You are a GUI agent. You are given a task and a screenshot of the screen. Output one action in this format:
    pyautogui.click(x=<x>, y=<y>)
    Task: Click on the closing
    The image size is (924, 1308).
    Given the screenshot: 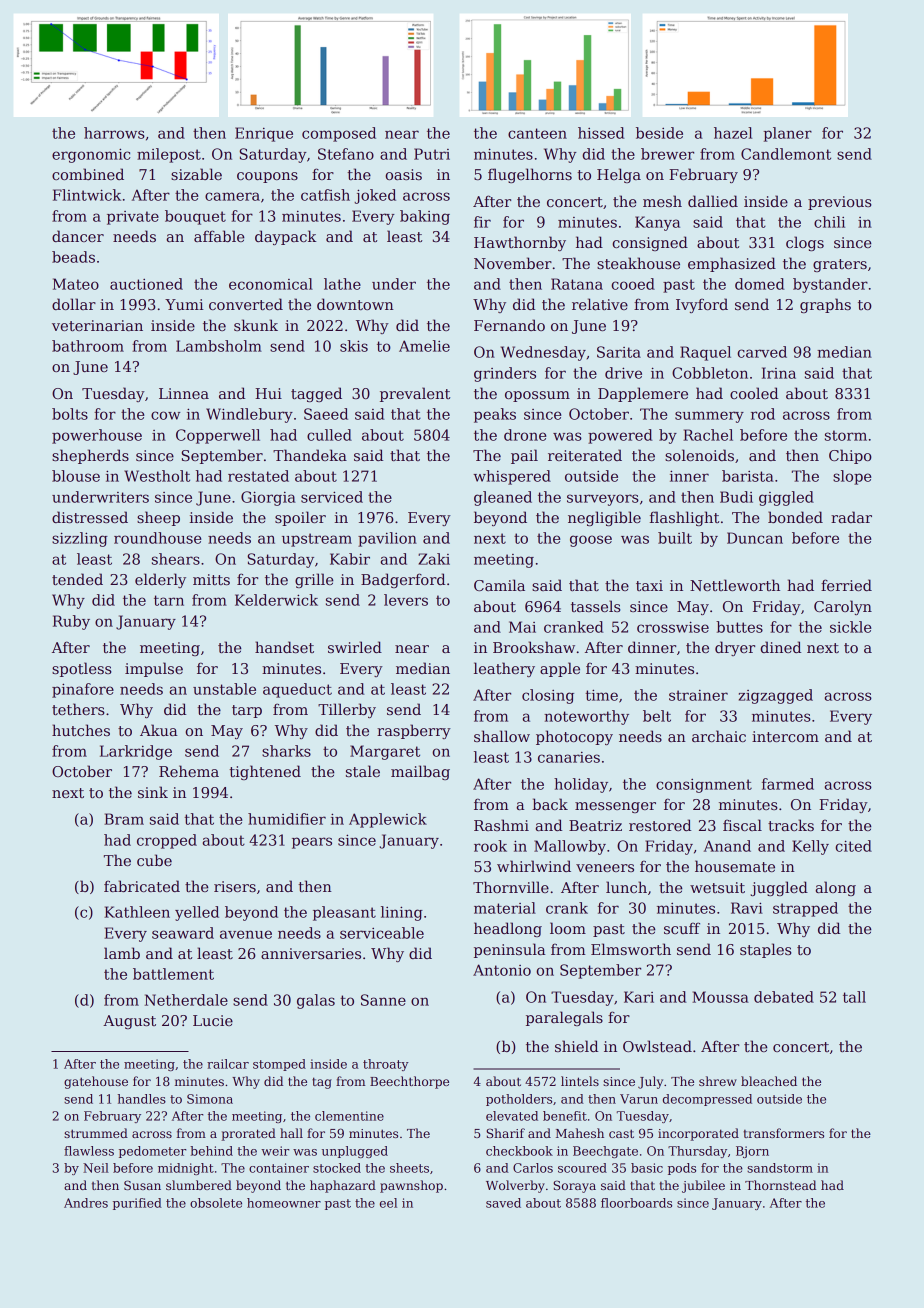 What is the action you would take?
    pyautogui.click(x=548, y=696)
